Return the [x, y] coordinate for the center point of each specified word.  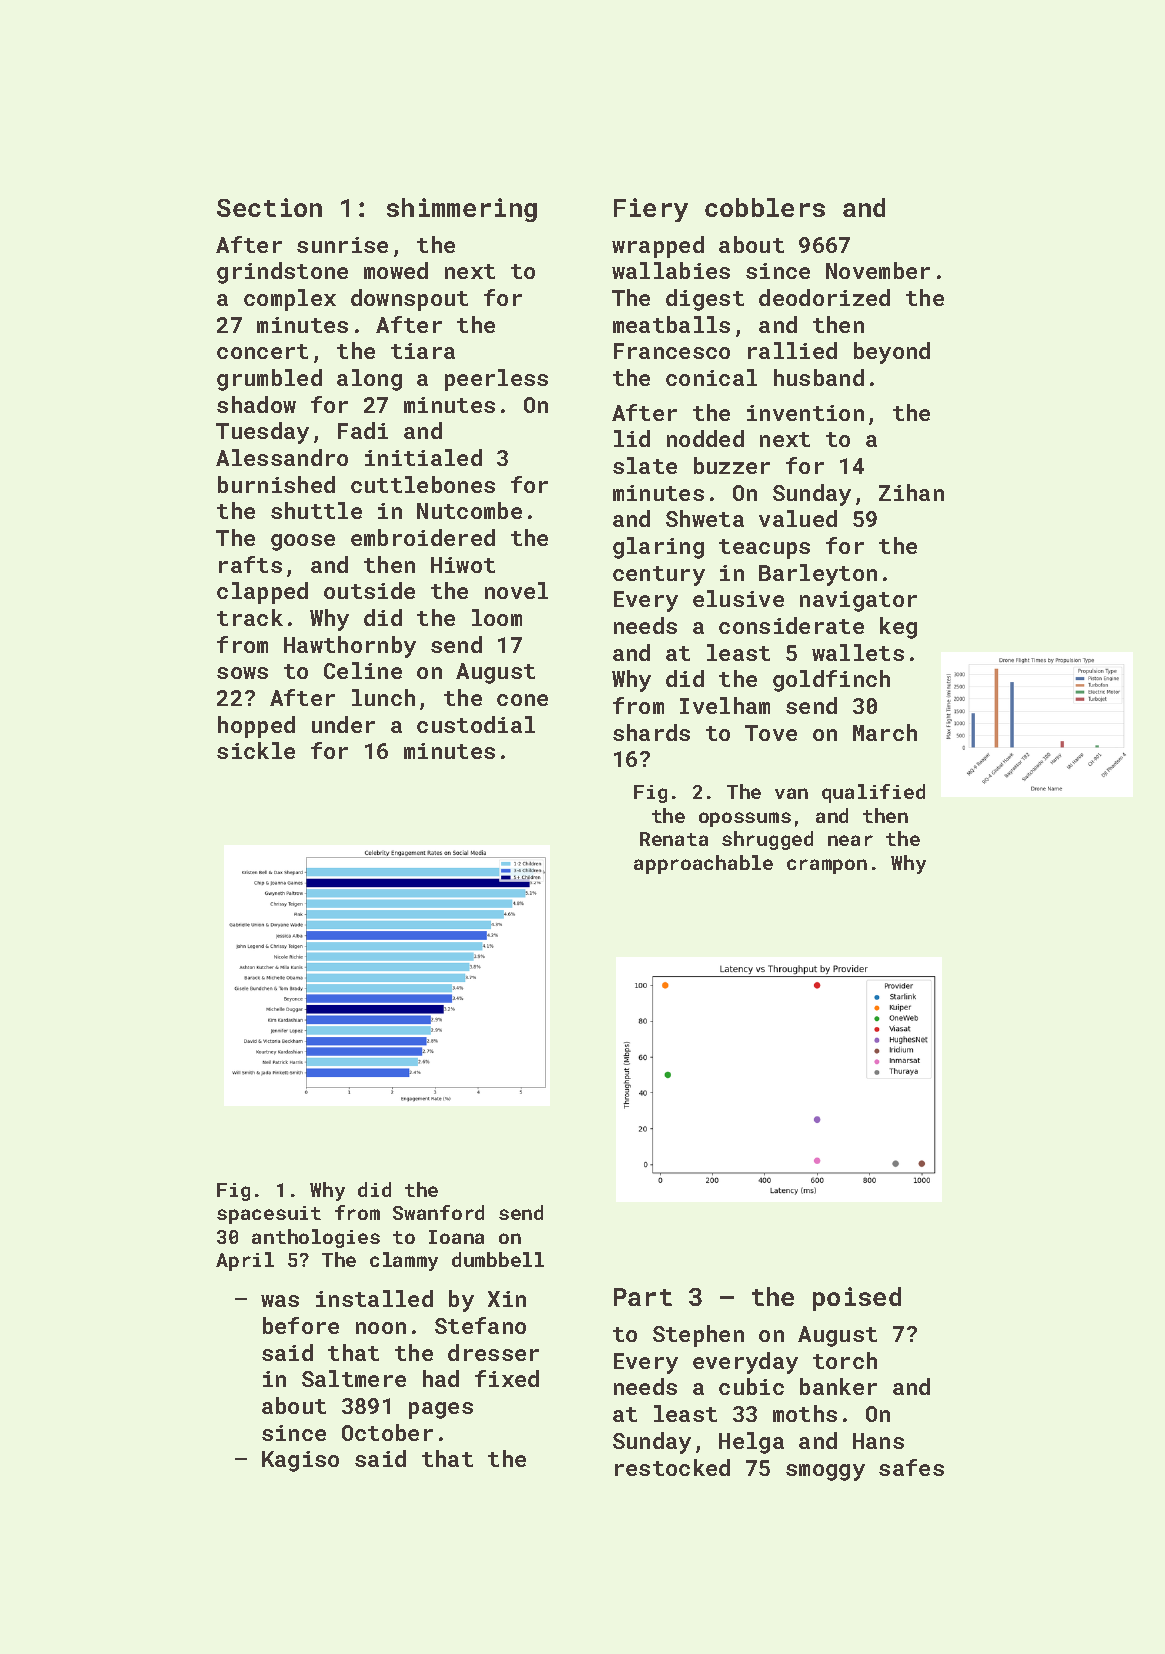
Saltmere [354, 1378]
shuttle [316, 510]
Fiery [651, 210]
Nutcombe [469, 510]
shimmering [462, 210]
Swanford [438, 1212]
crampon [827, 866]
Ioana [456, 1237]
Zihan [911, 492]
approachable [703, 864]
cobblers [765, 207]
